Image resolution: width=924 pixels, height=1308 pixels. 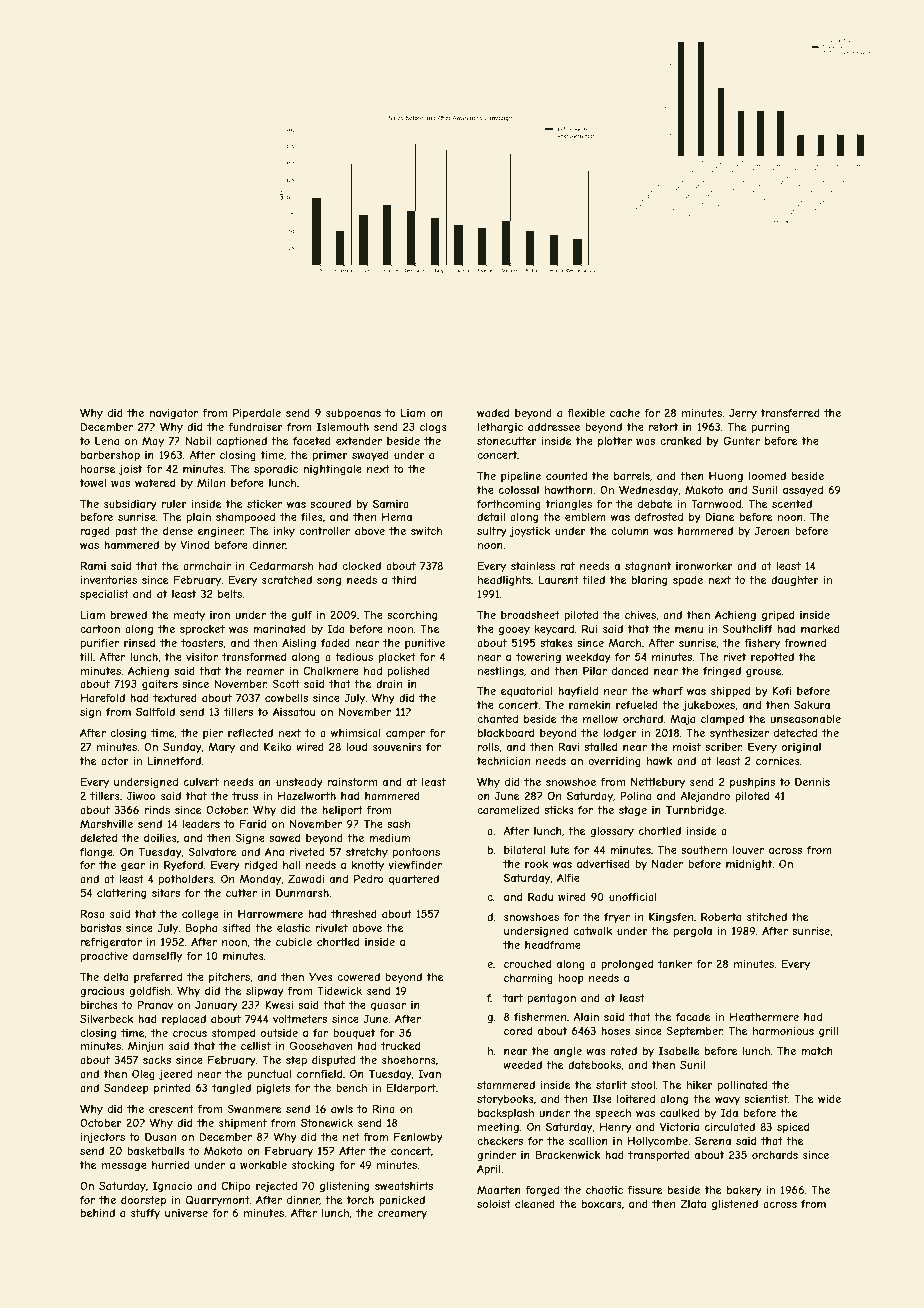 I want to click on Piperdale, so click(x=257, y=413).
